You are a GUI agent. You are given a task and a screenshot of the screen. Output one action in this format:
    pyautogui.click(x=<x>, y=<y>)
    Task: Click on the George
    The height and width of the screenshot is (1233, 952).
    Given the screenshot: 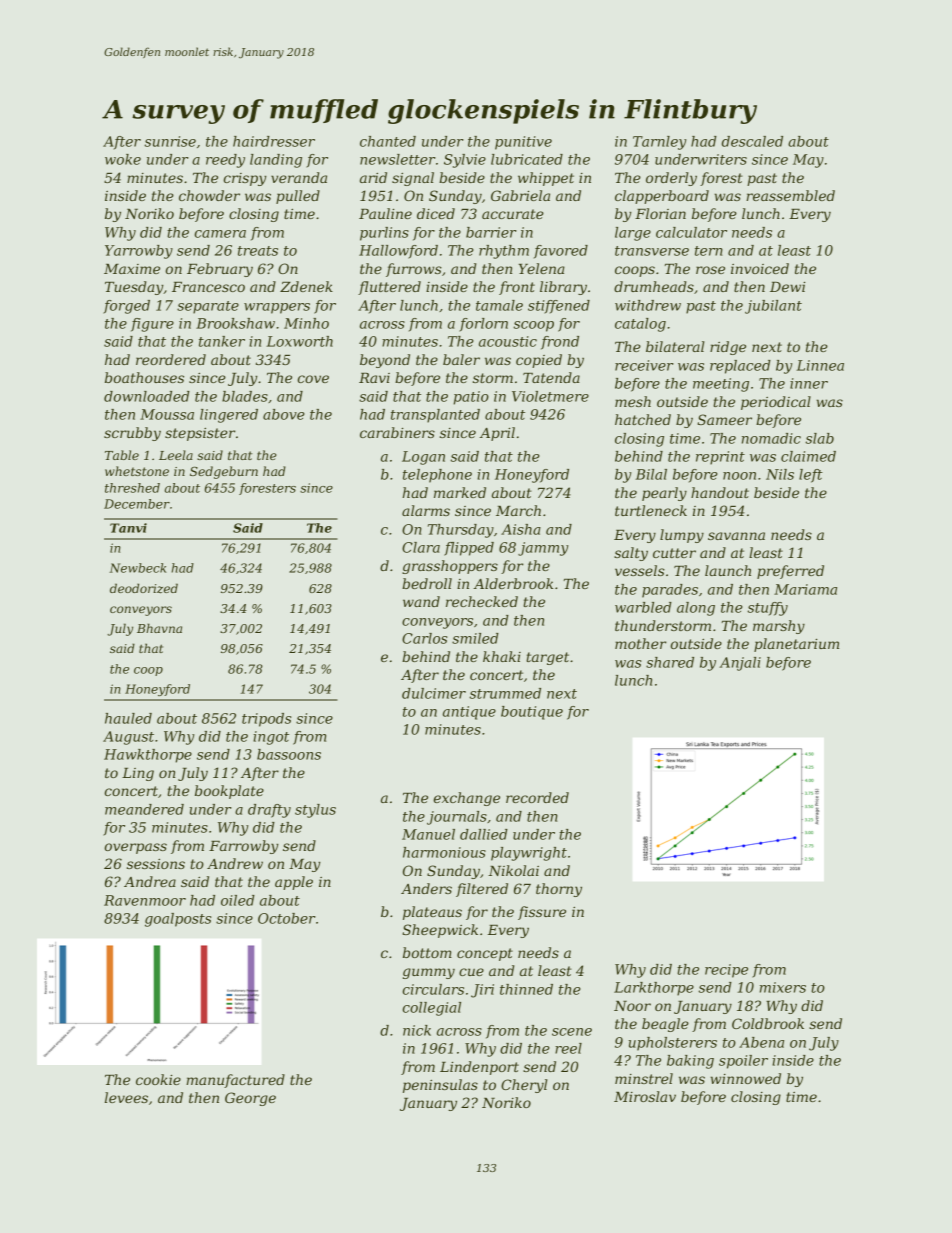 What is the action you would take?
    pyautogui.click(x=250, y=1099)
